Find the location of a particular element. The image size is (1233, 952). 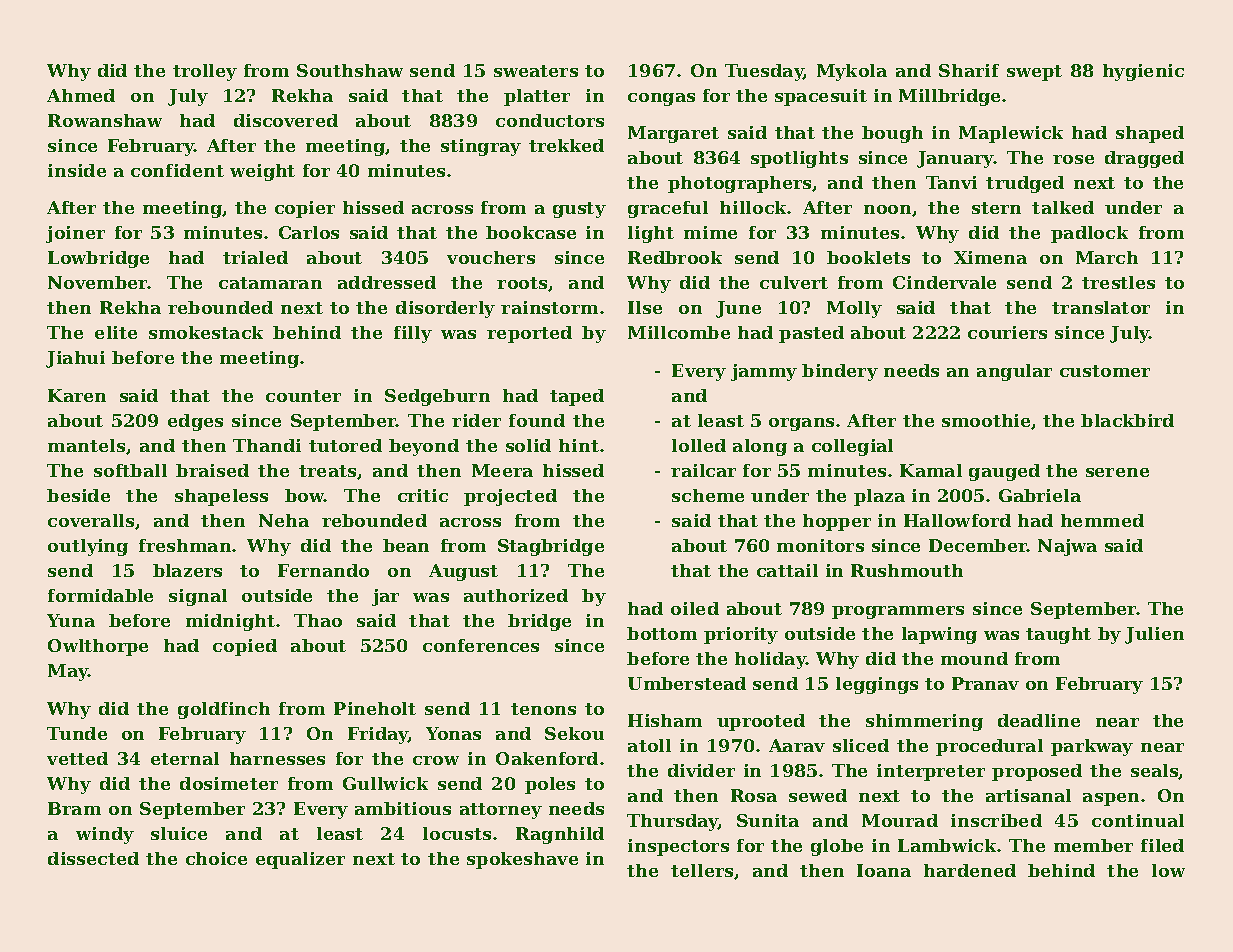

Tuesday is located at coordinates (764, 72).
